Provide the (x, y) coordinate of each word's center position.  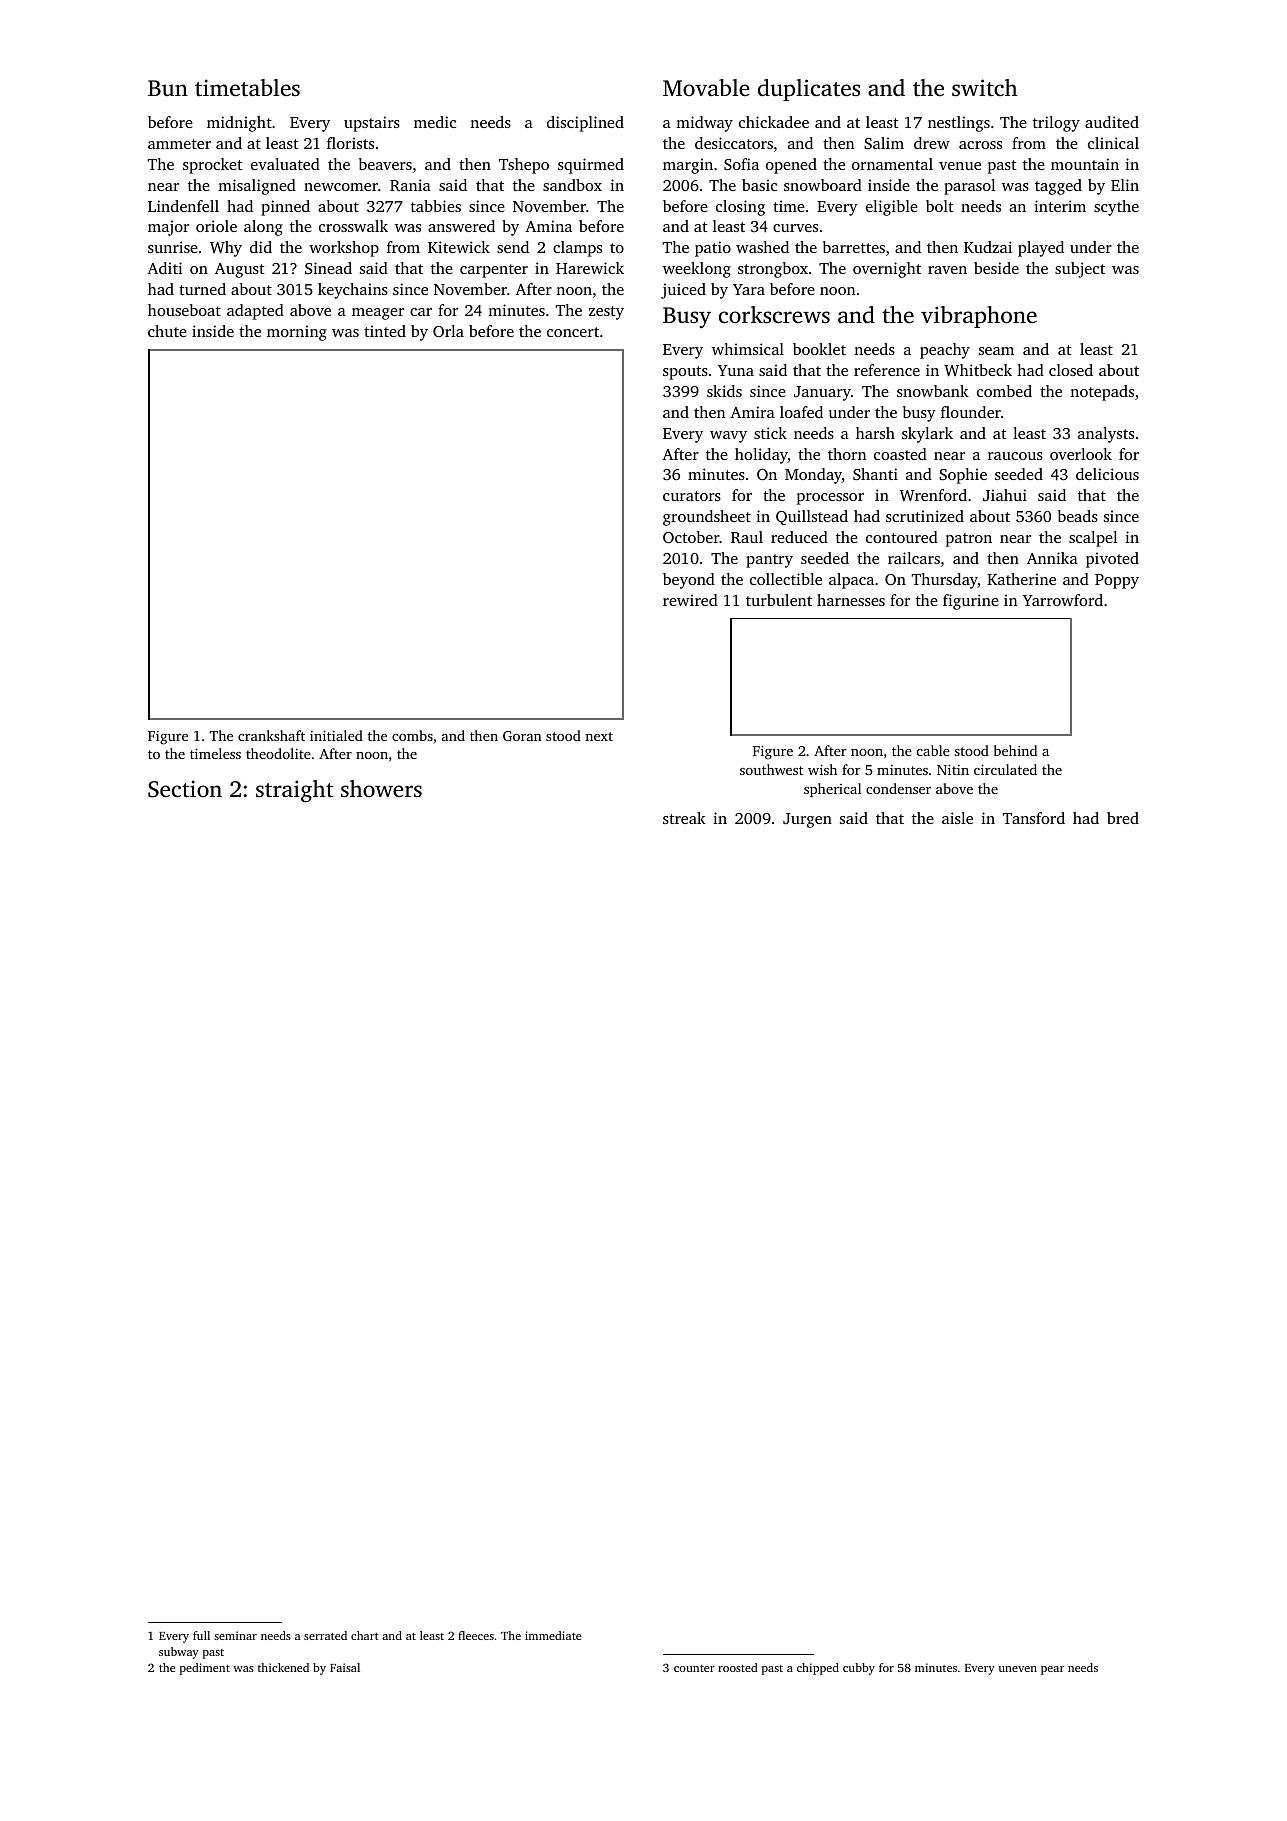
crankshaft (271, 735)
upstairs (372, 124)
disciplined (585, 124)
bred (1123, 818)
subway (179, 1653)
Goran (522, 736)
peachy (945, 351)
